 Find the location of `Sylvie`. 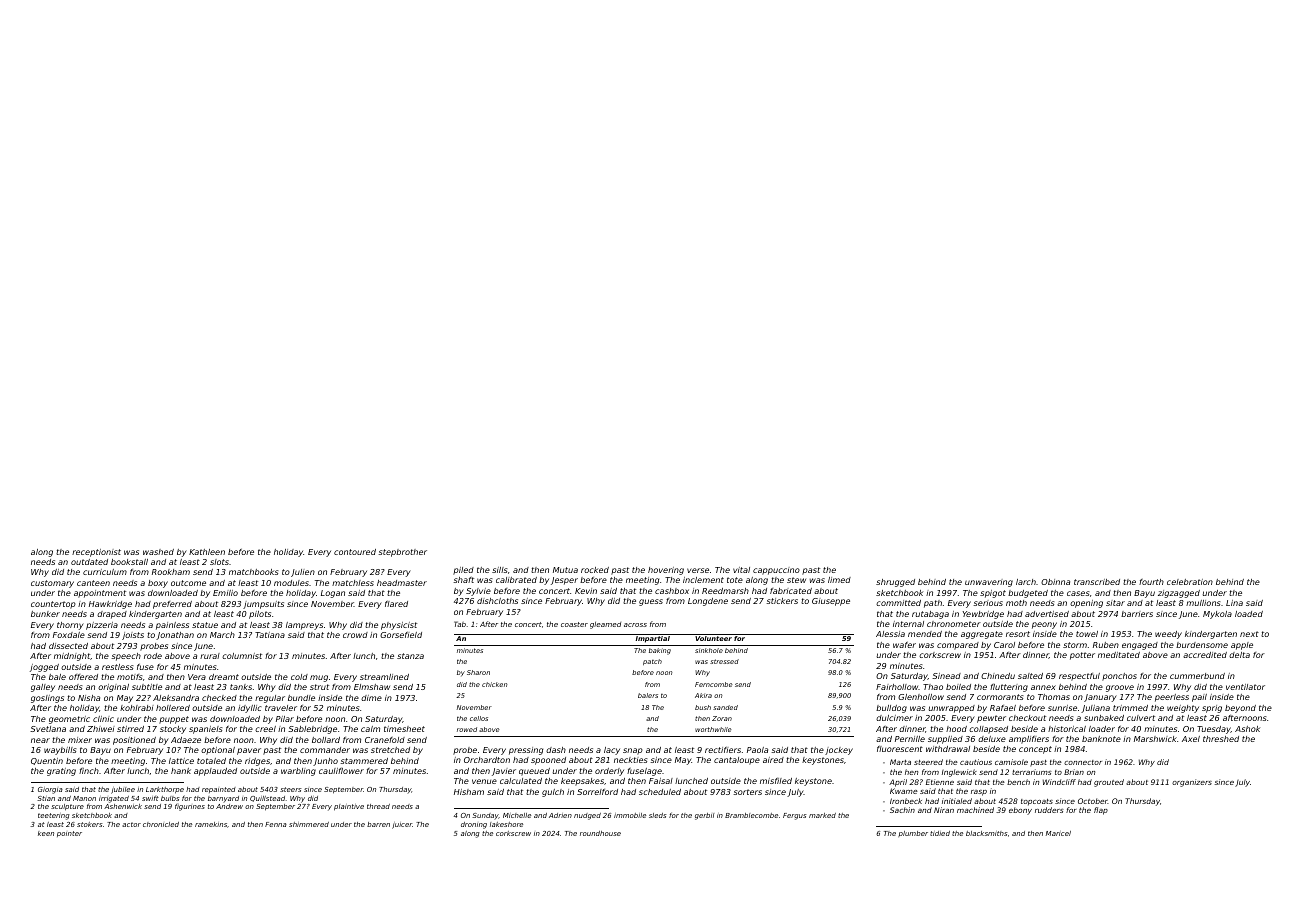

Sylvie is located at coordinates (478, 592).
